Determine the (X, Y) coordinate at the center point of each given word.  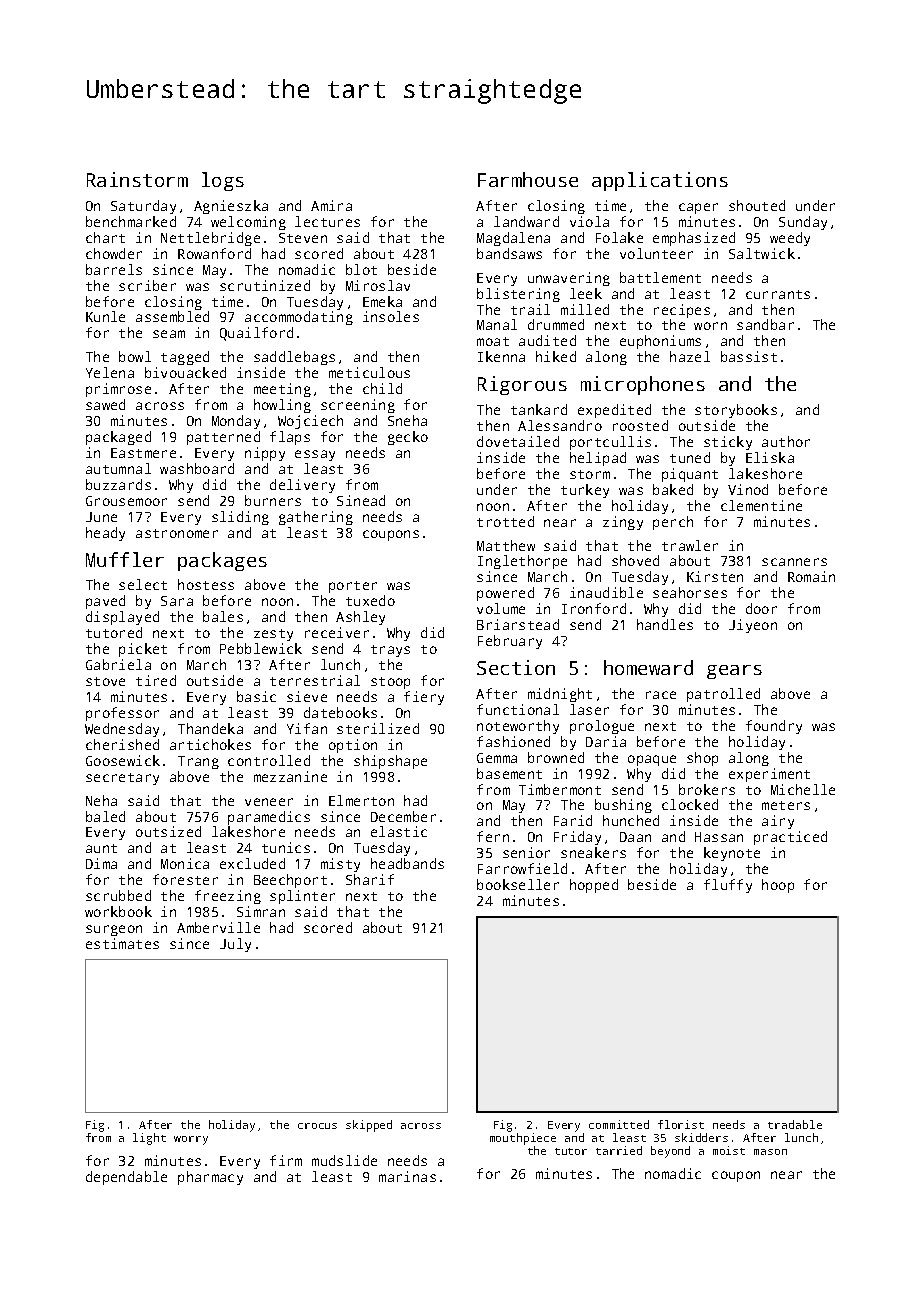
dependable (126, 1178)
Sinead (361, 500)
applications (660, 181)
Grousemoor (126, 501)
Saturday (143, 207)
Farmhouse (528, 179)
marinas (407, 1176)
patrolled (723, 695)
